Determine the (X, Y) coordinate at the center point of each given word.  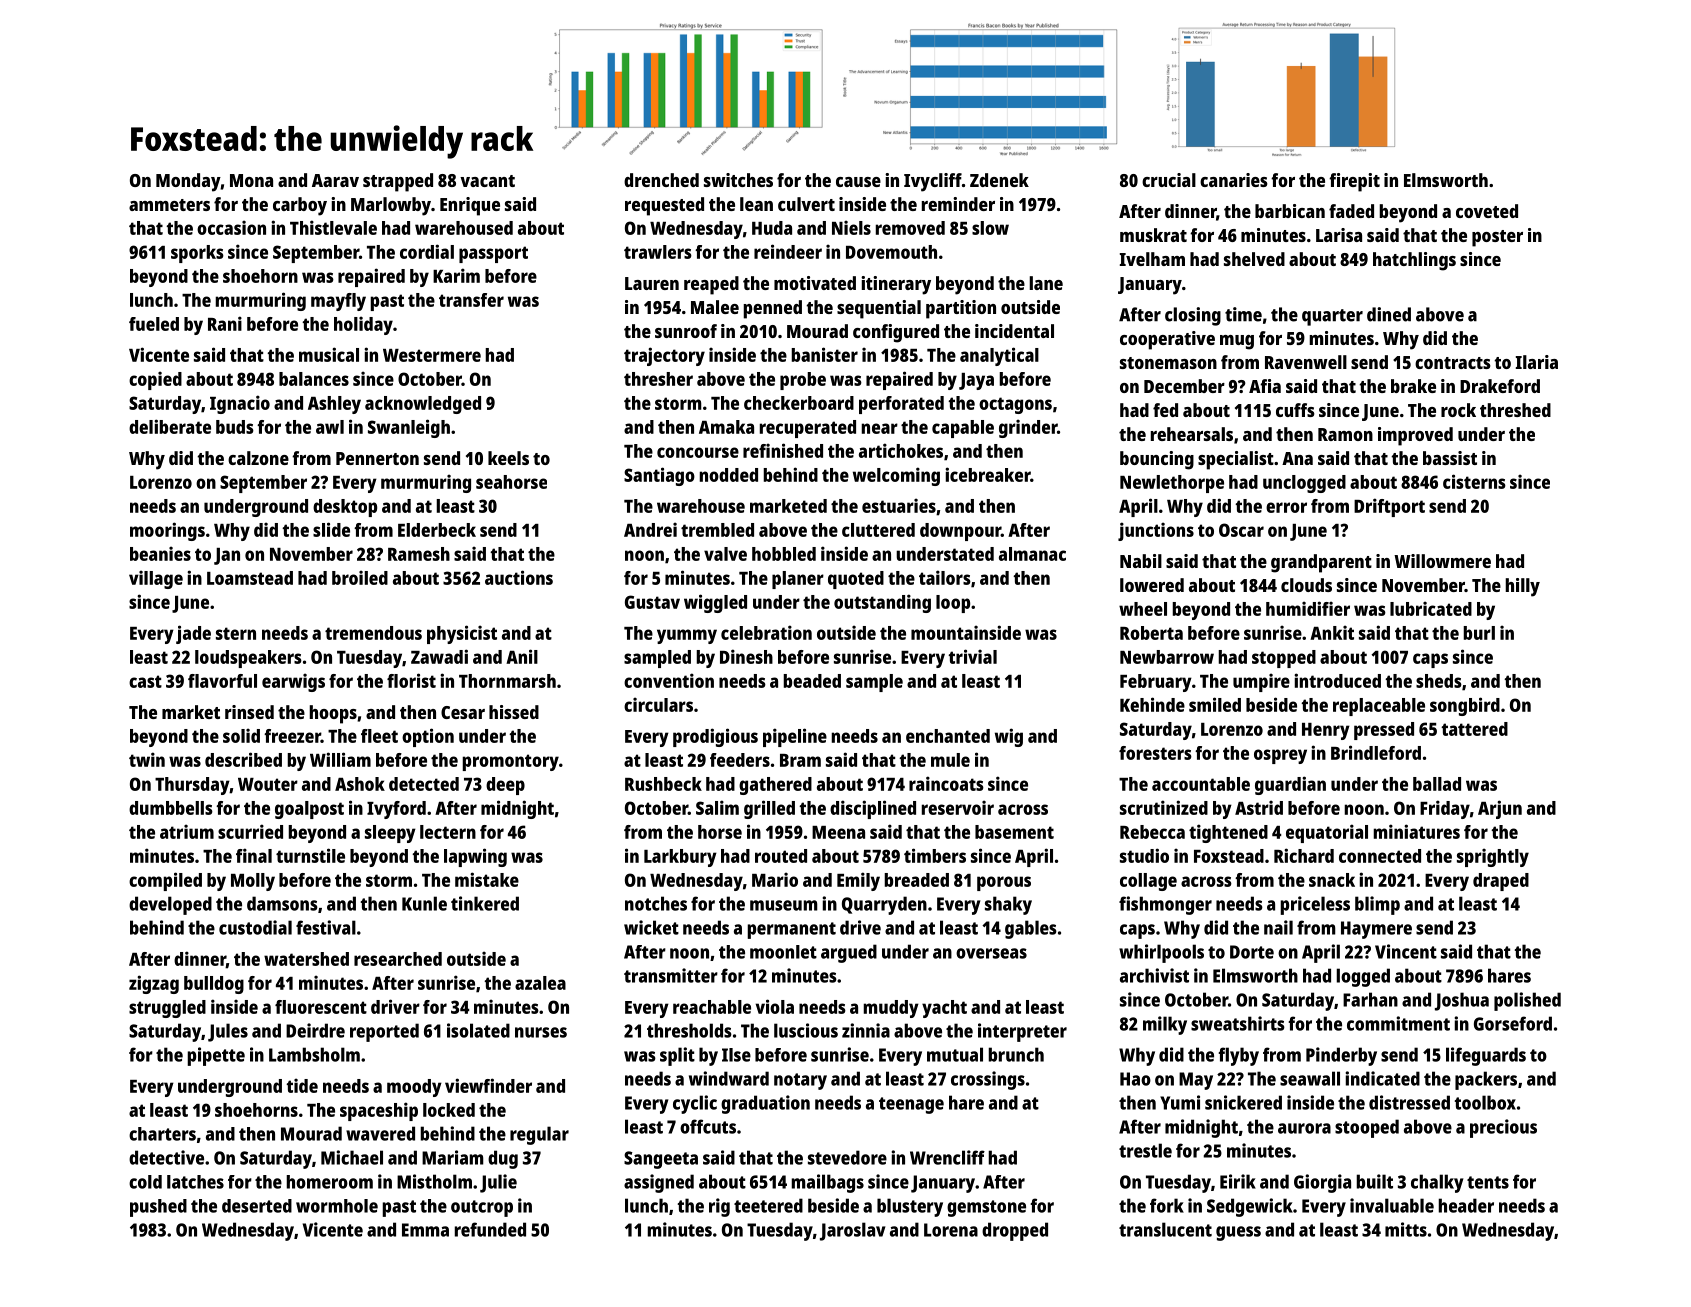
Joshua (1462, 1001)
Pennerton (377, 458)
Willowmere (1442, 561)
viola (775, 1006)
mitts (1406, 1229)
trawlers (658, 252)
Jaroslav (853, 1231)
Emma (425, 1230)
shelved (1254, 259)
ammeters (169, 205)
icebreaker (987, 474)
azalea (540, 983)
